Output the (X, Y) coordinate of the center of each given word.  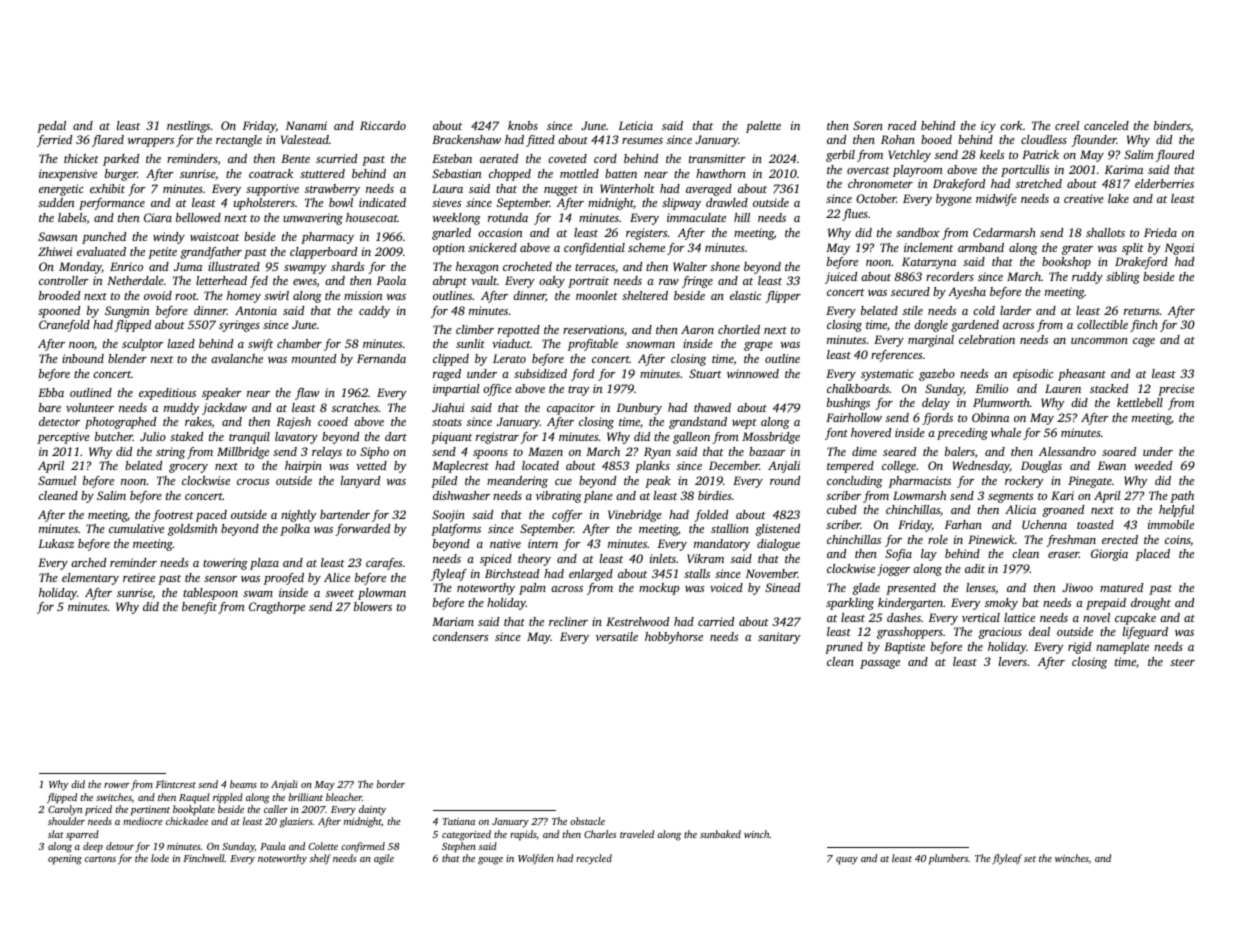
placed (1153, 555)
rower (117, 785)
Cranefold (64, 326)
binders (1172, 125)
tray (579, 391)
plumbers (948, 859)
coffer (567, 516)
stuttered (322, 173)
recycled (594, 859)
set (1030, 859)
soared (1119, 451)
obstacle (587, 821)
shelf (320, 859)
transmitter (717, 158)
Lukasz (56, 543)
